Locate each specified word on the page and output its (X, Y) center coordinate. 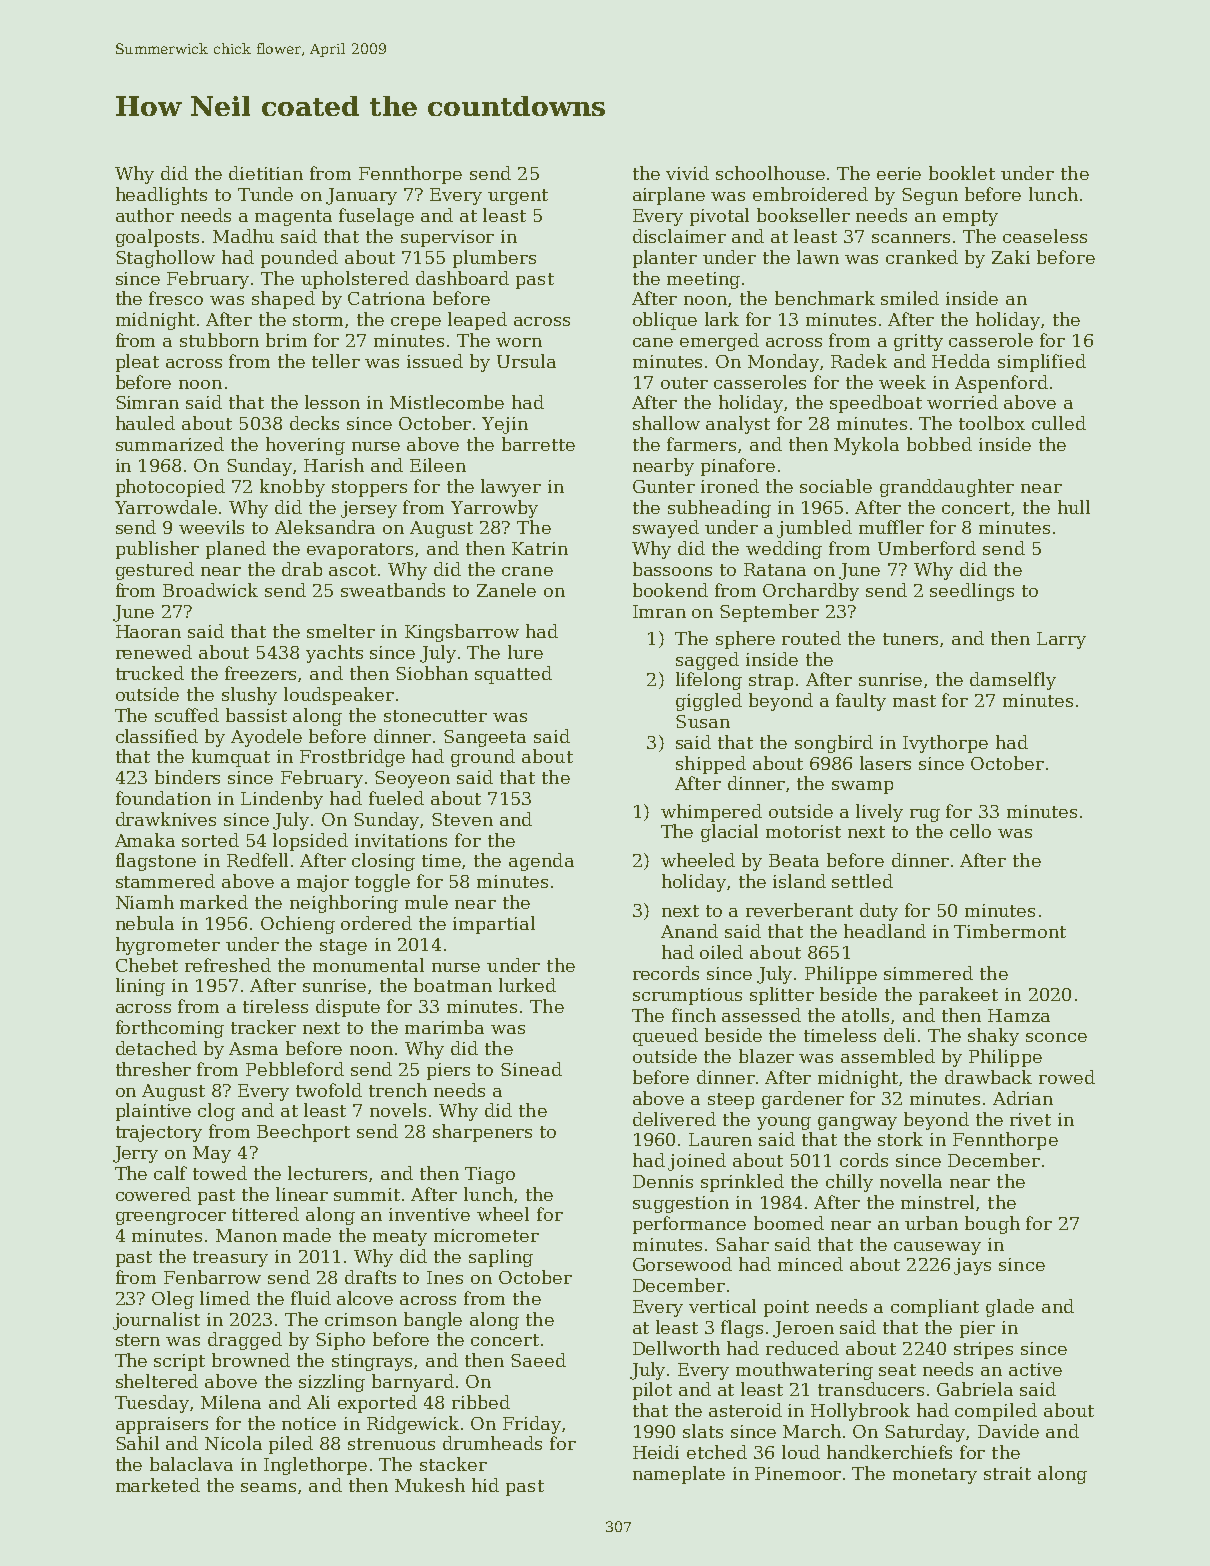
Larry (1061, 640)
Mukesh (430, 1485)
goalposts (157, 238)
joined (697, 1162)
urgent (518, 197)
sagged (707, 661)
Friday (532, 1425)
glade (1010, 1308)
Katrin (540, 548)
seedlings (972, 592)
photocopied (170, 488)
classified (157, 736)
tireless (275, 1006)
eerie (899, 173)
